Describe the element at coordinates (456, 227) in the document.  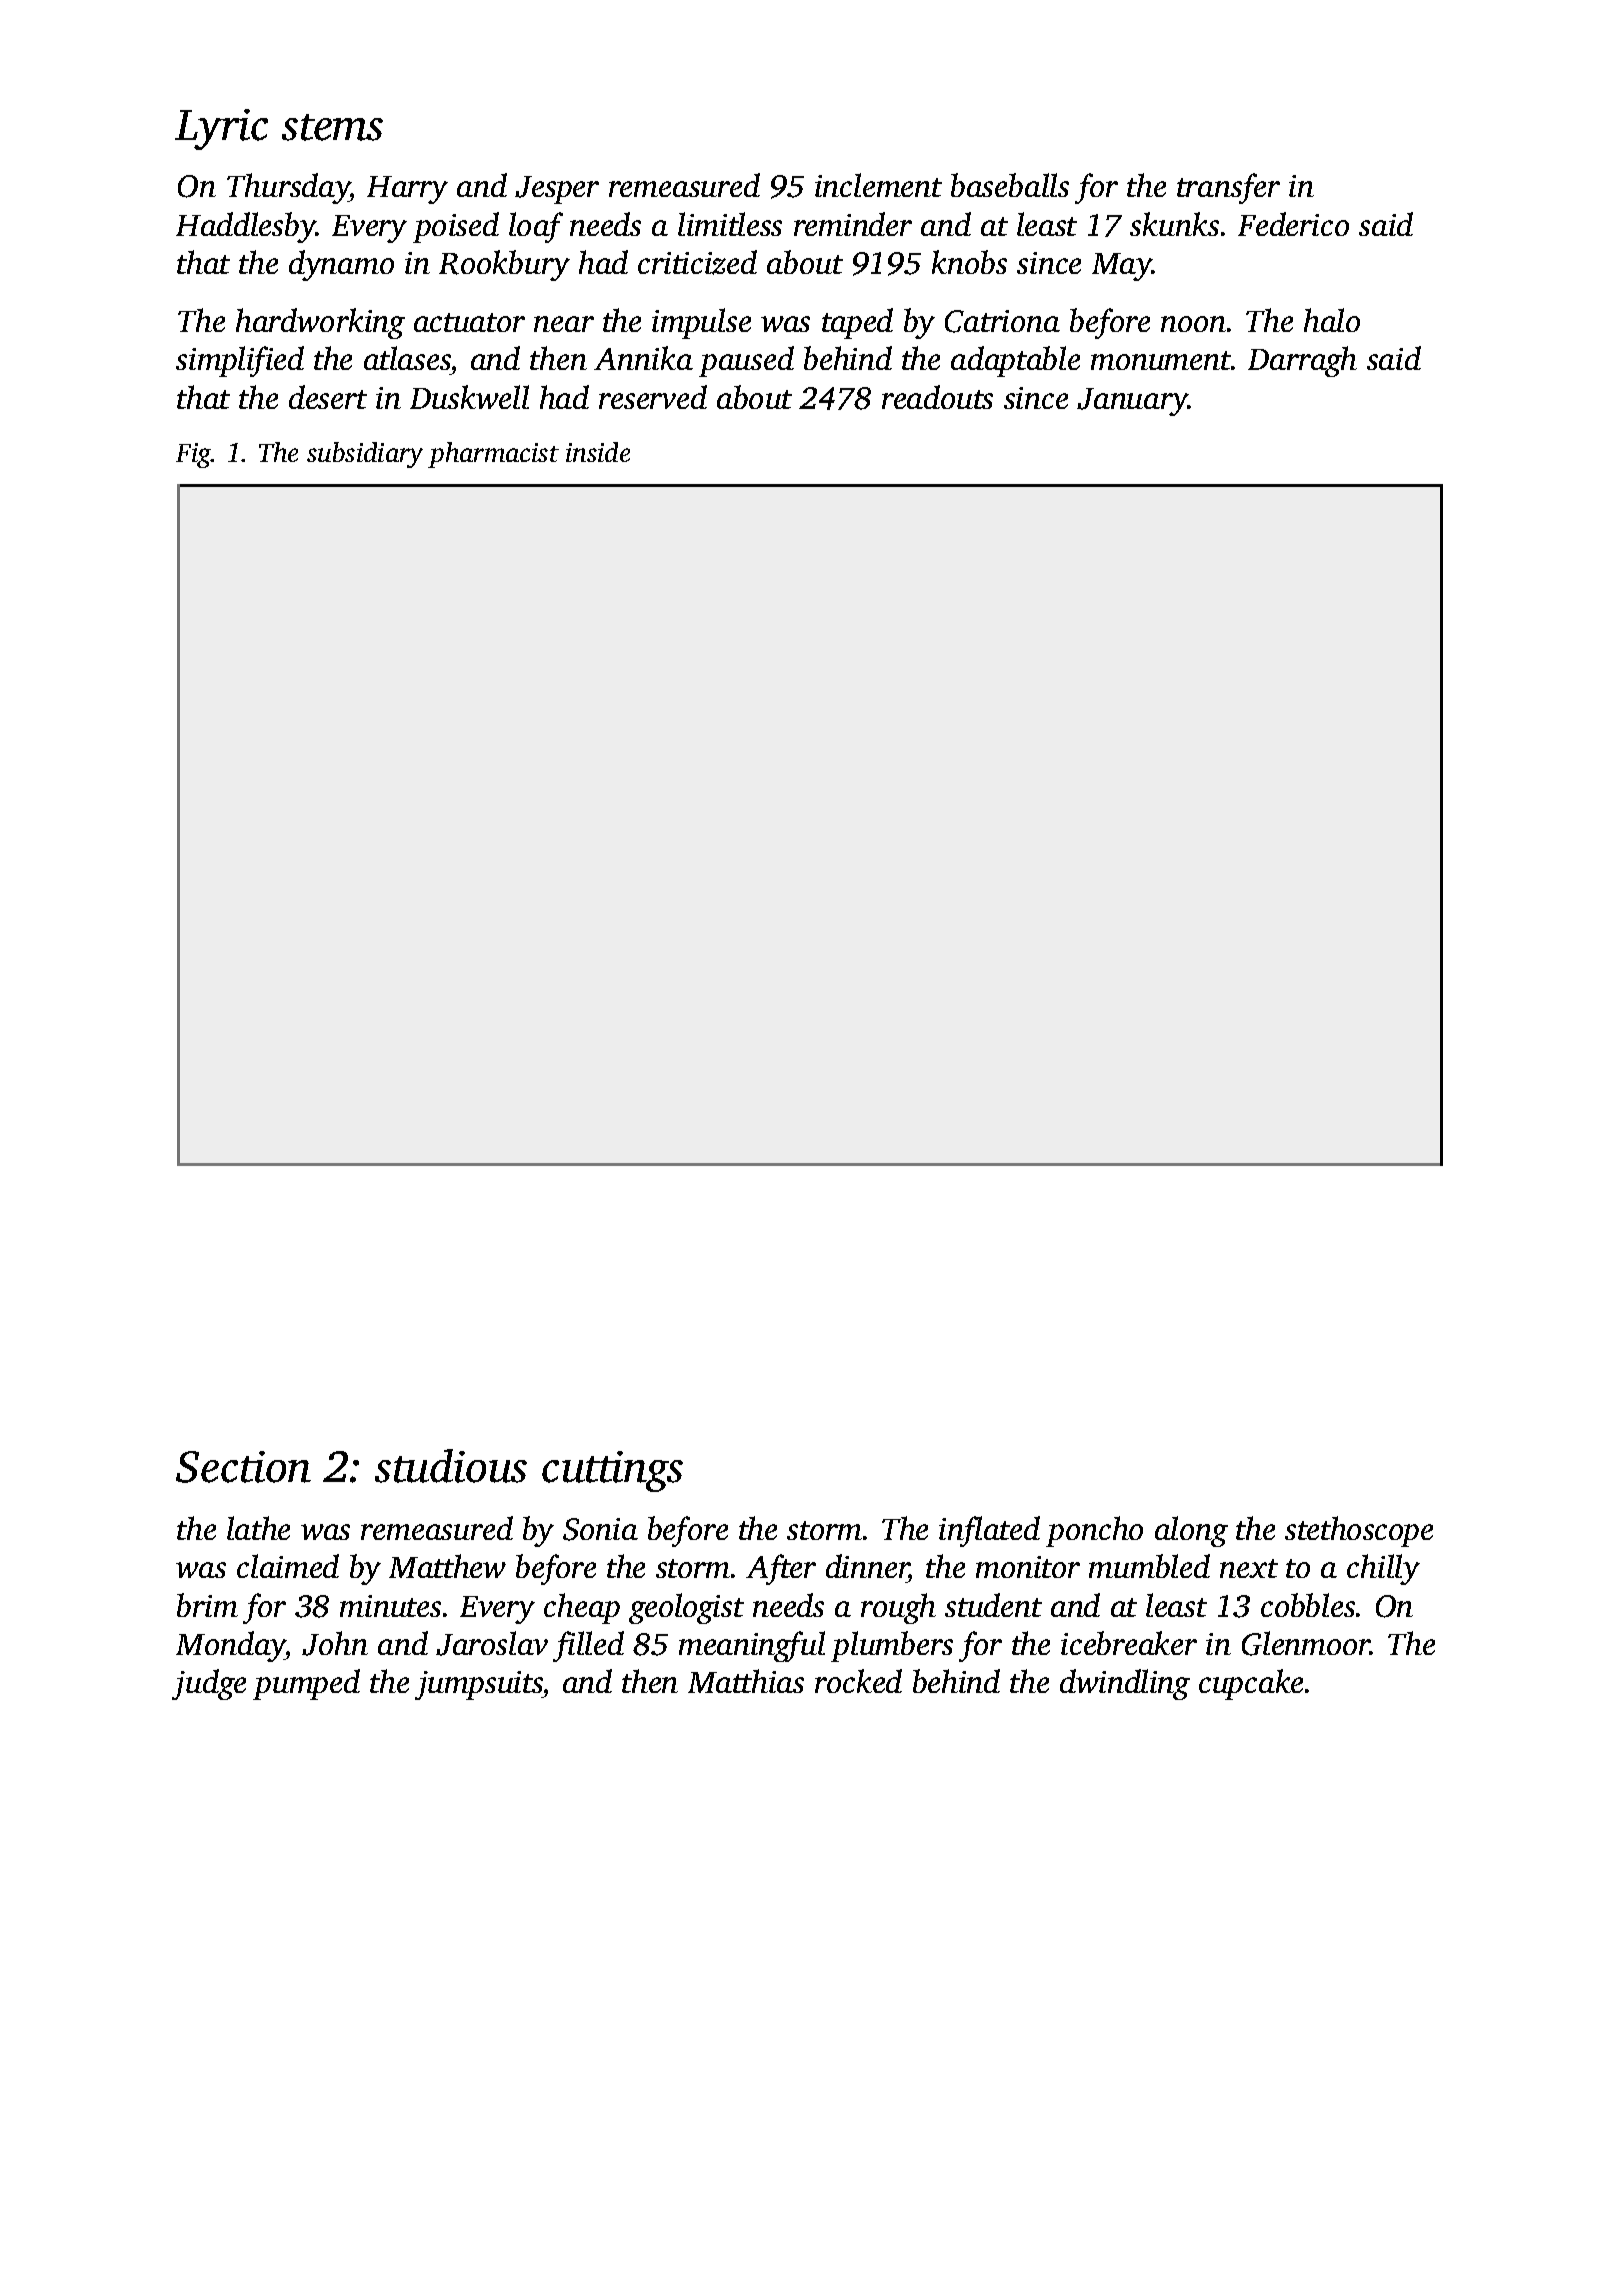
I see `poised` at that location.
